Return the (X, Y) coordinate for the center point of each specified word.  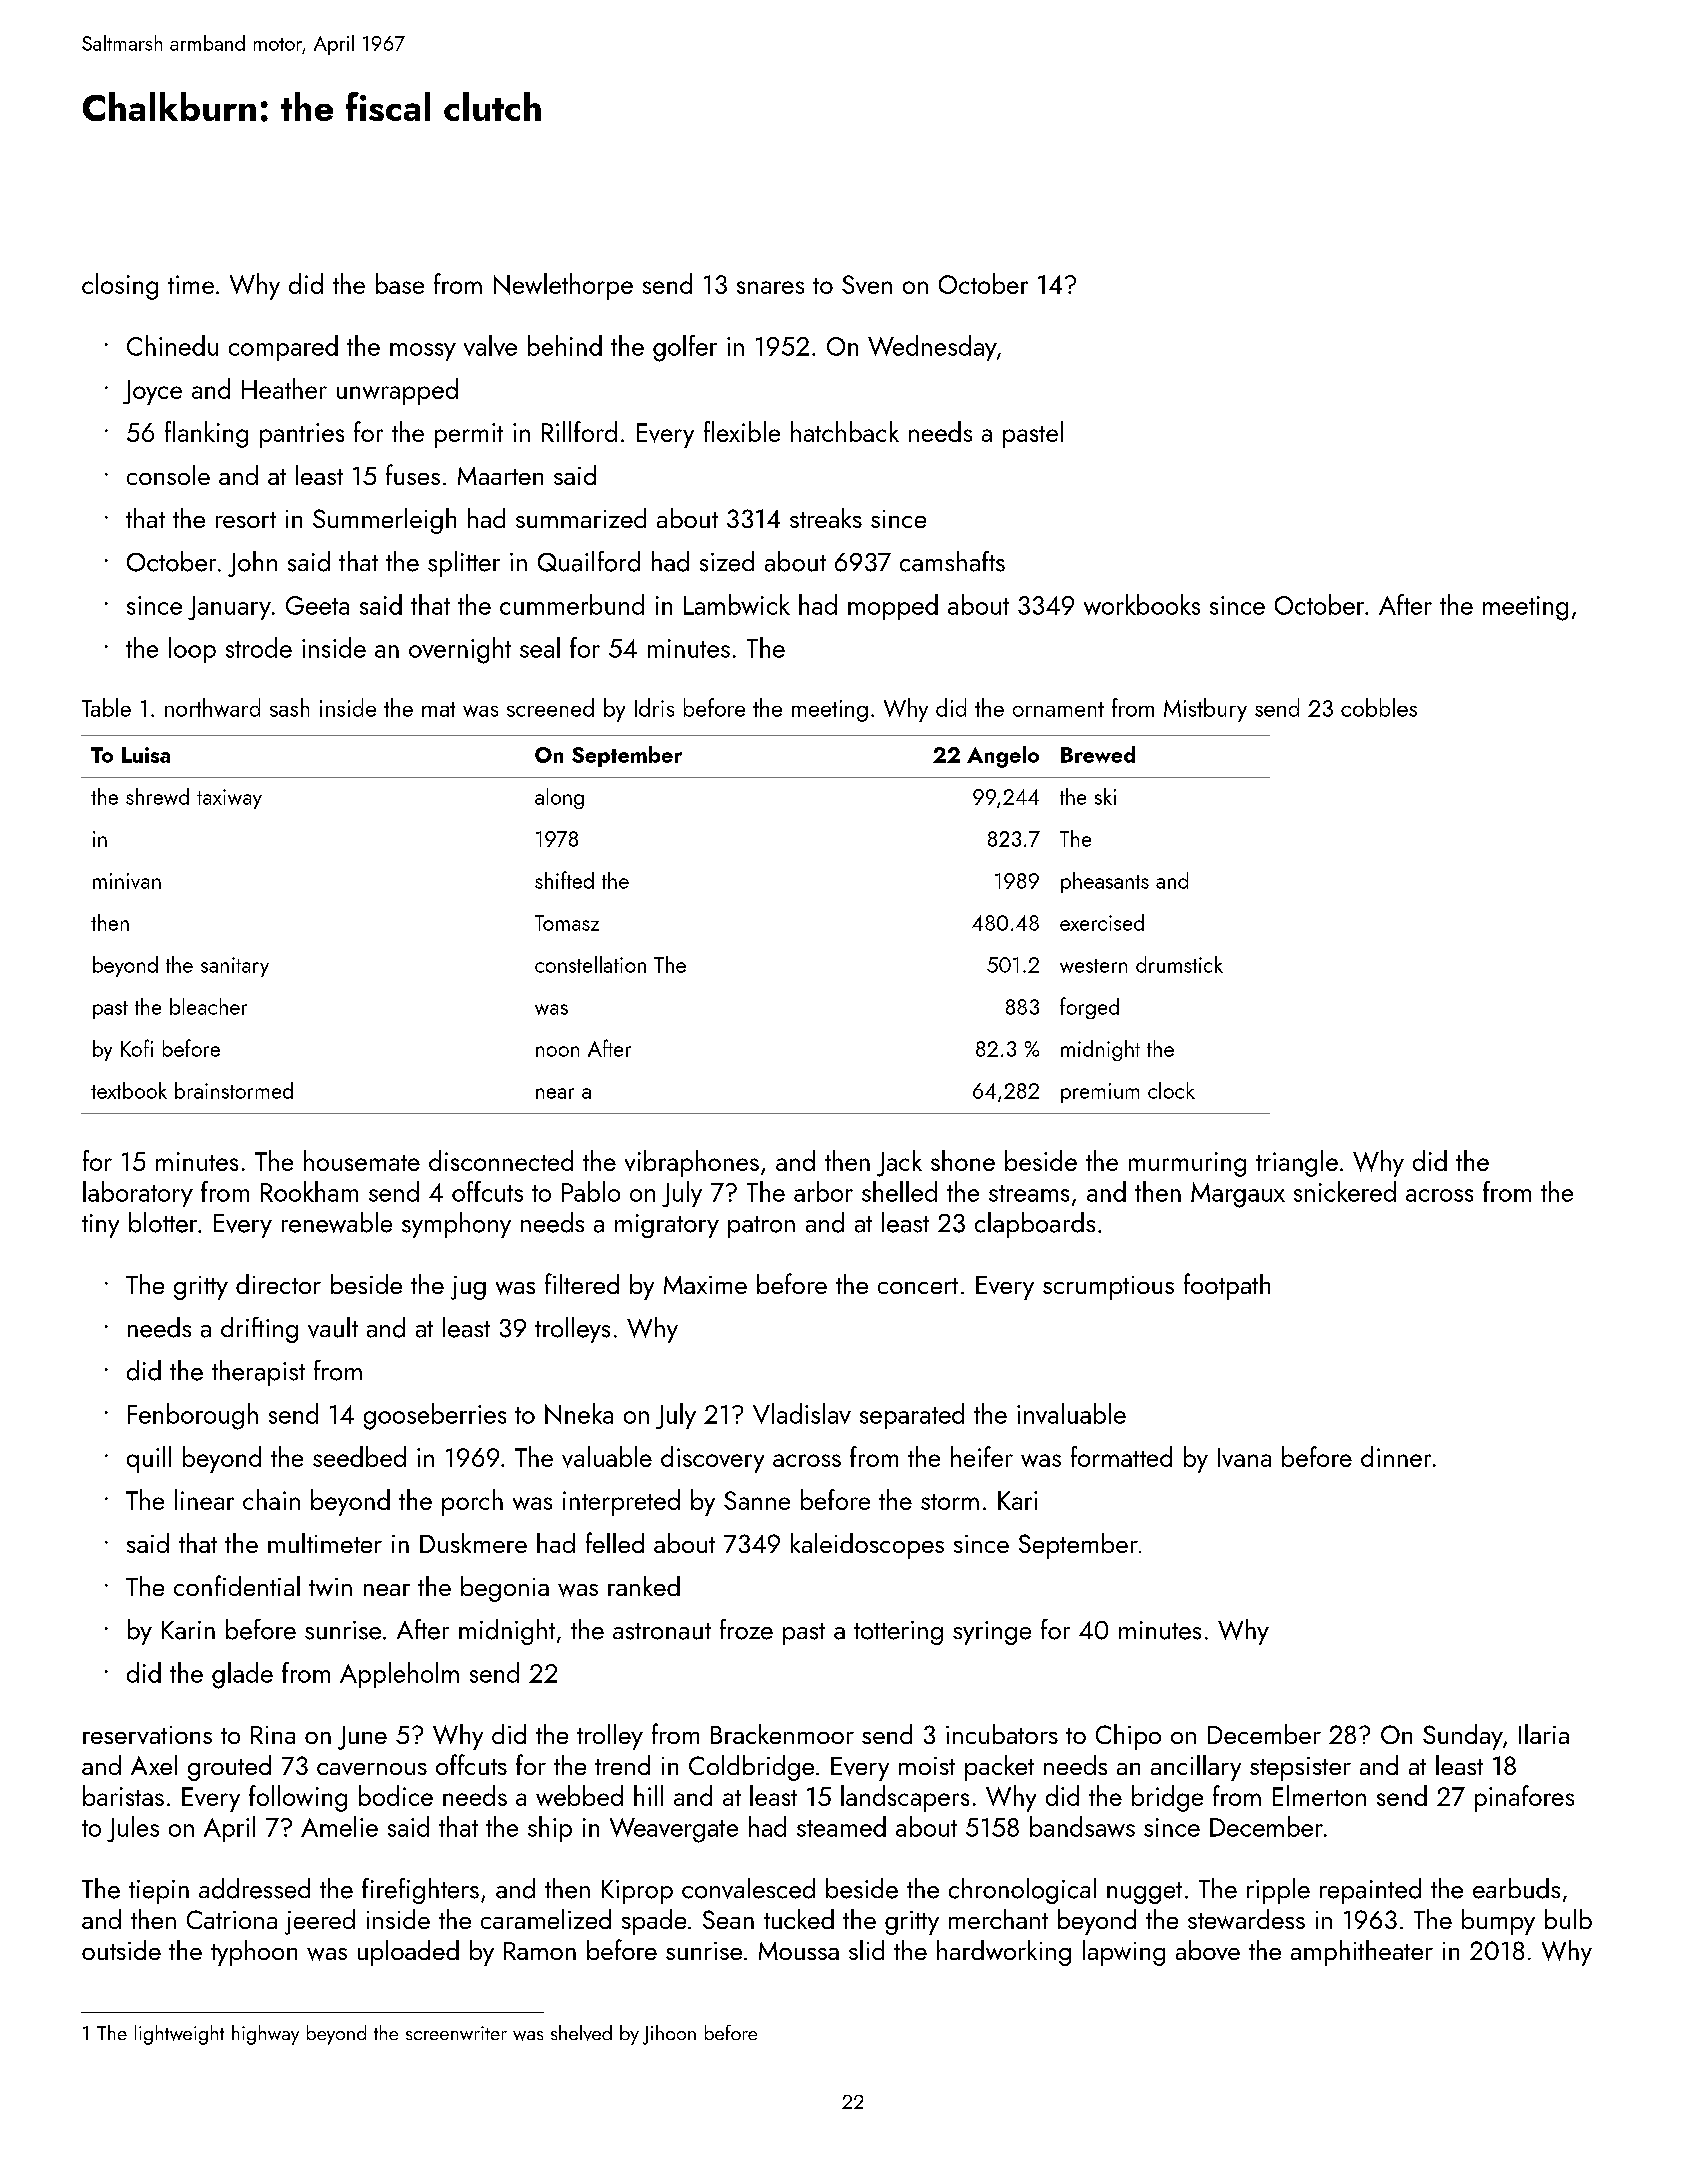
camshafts (952, 561)
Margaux (1238, 1195)
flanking (206, 434)
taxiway (229, 799)
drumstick (1179, 964)
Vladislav (802, 1413)
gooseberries (435, 1416)
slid (866, 1950)
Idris (654, 707)
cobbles (1379, 707)
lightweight (179, 2035)
